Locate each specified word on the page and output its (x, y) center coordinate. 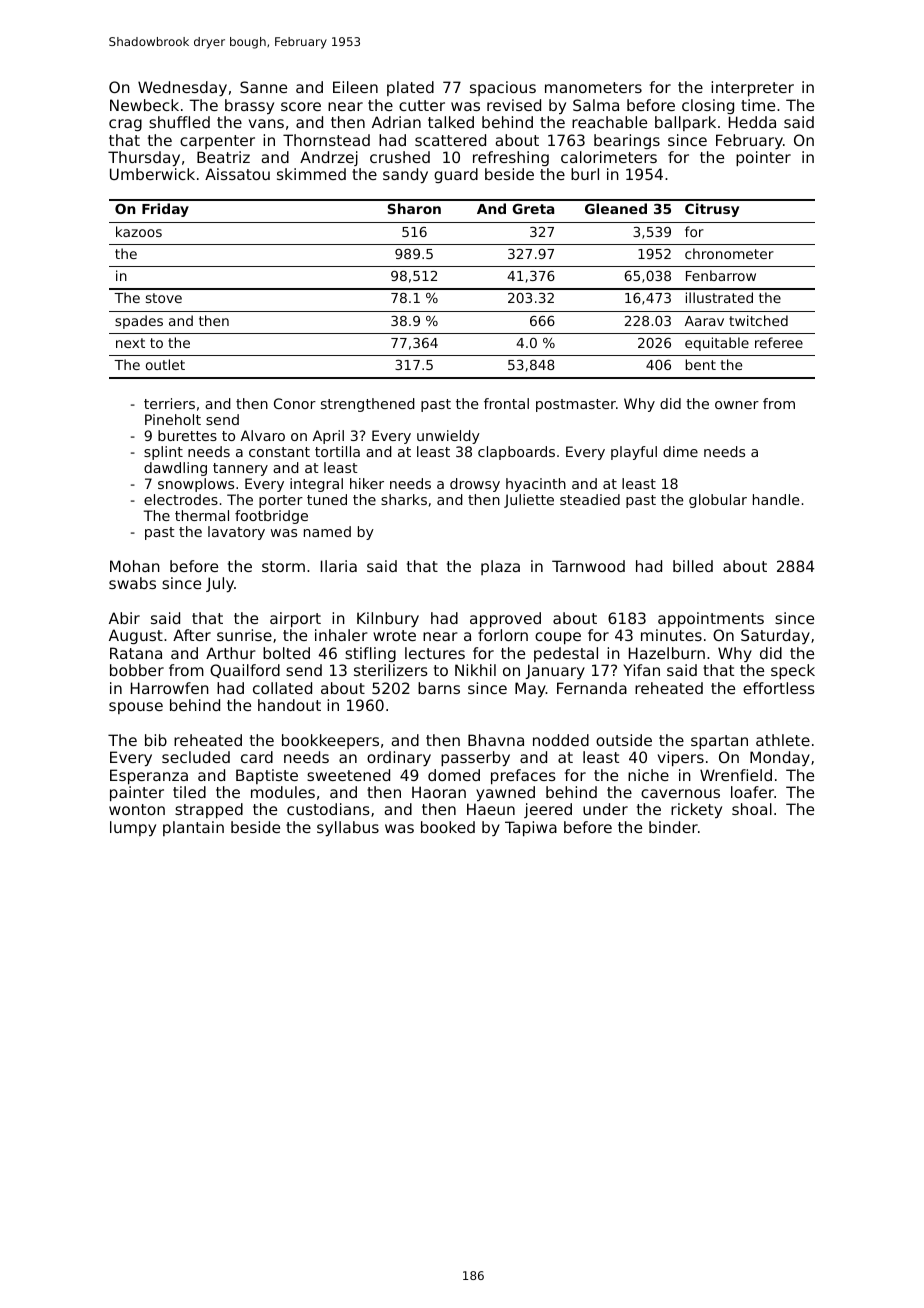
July (220, 584)
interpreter (752, 88)
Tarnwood (588, 566)
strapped (209, 810)
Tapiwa (531, 828)
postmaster (576, 405)
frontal (506, 403)
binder (673, 827)
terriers (169, 403)
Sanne (263, 87)
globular (718, 501)
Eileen (355, 87)
